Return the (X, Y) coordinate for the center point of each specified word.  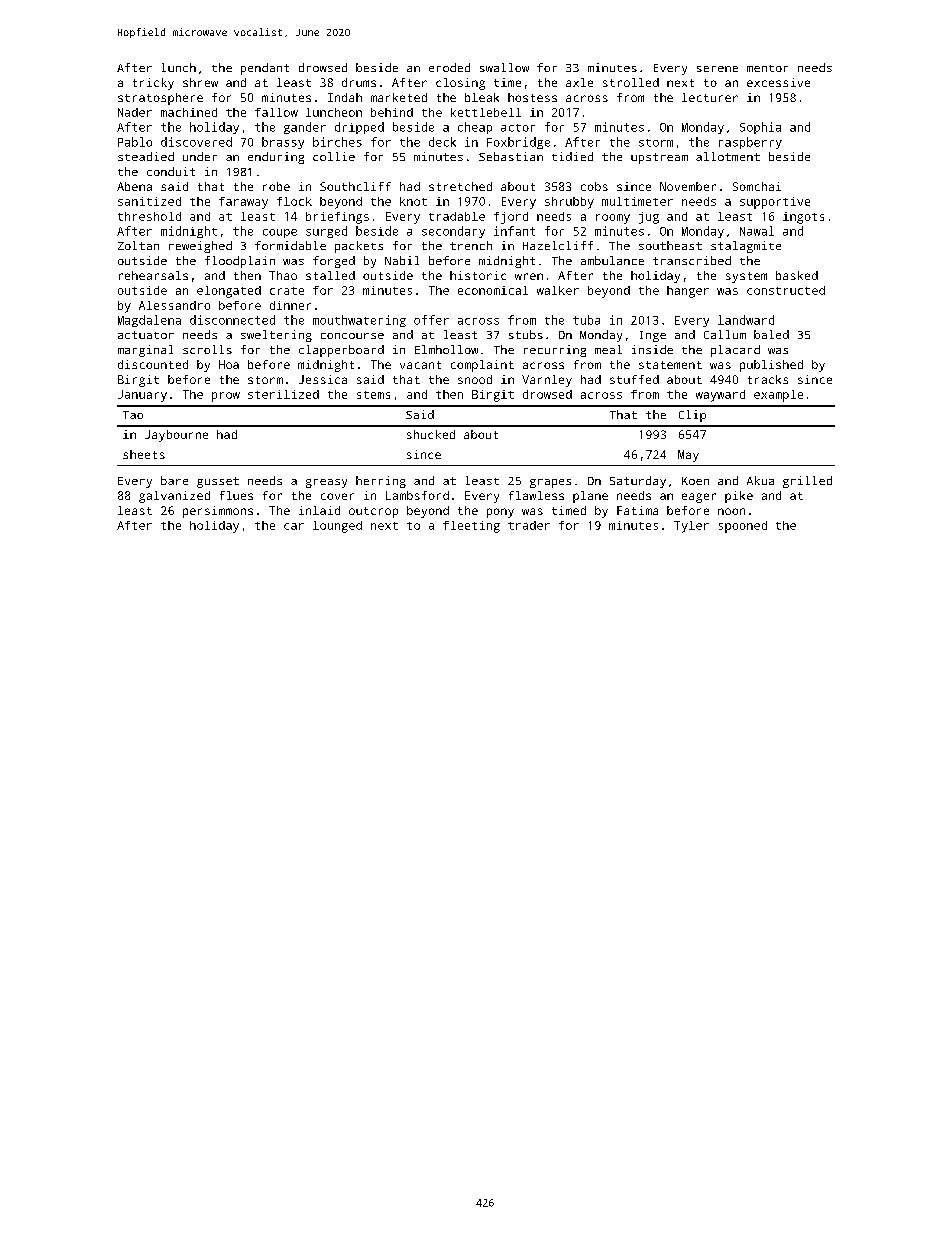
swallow (504, 67)
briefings (337, 218)
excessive (778, 82)
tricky (153, 84)
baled (771, 334)
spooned (743, 527)
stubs (526, 334)
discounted (153, 364)
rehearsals (153, 275)
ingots (803, 218)
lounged (337, 527)
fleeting (471, 527)
